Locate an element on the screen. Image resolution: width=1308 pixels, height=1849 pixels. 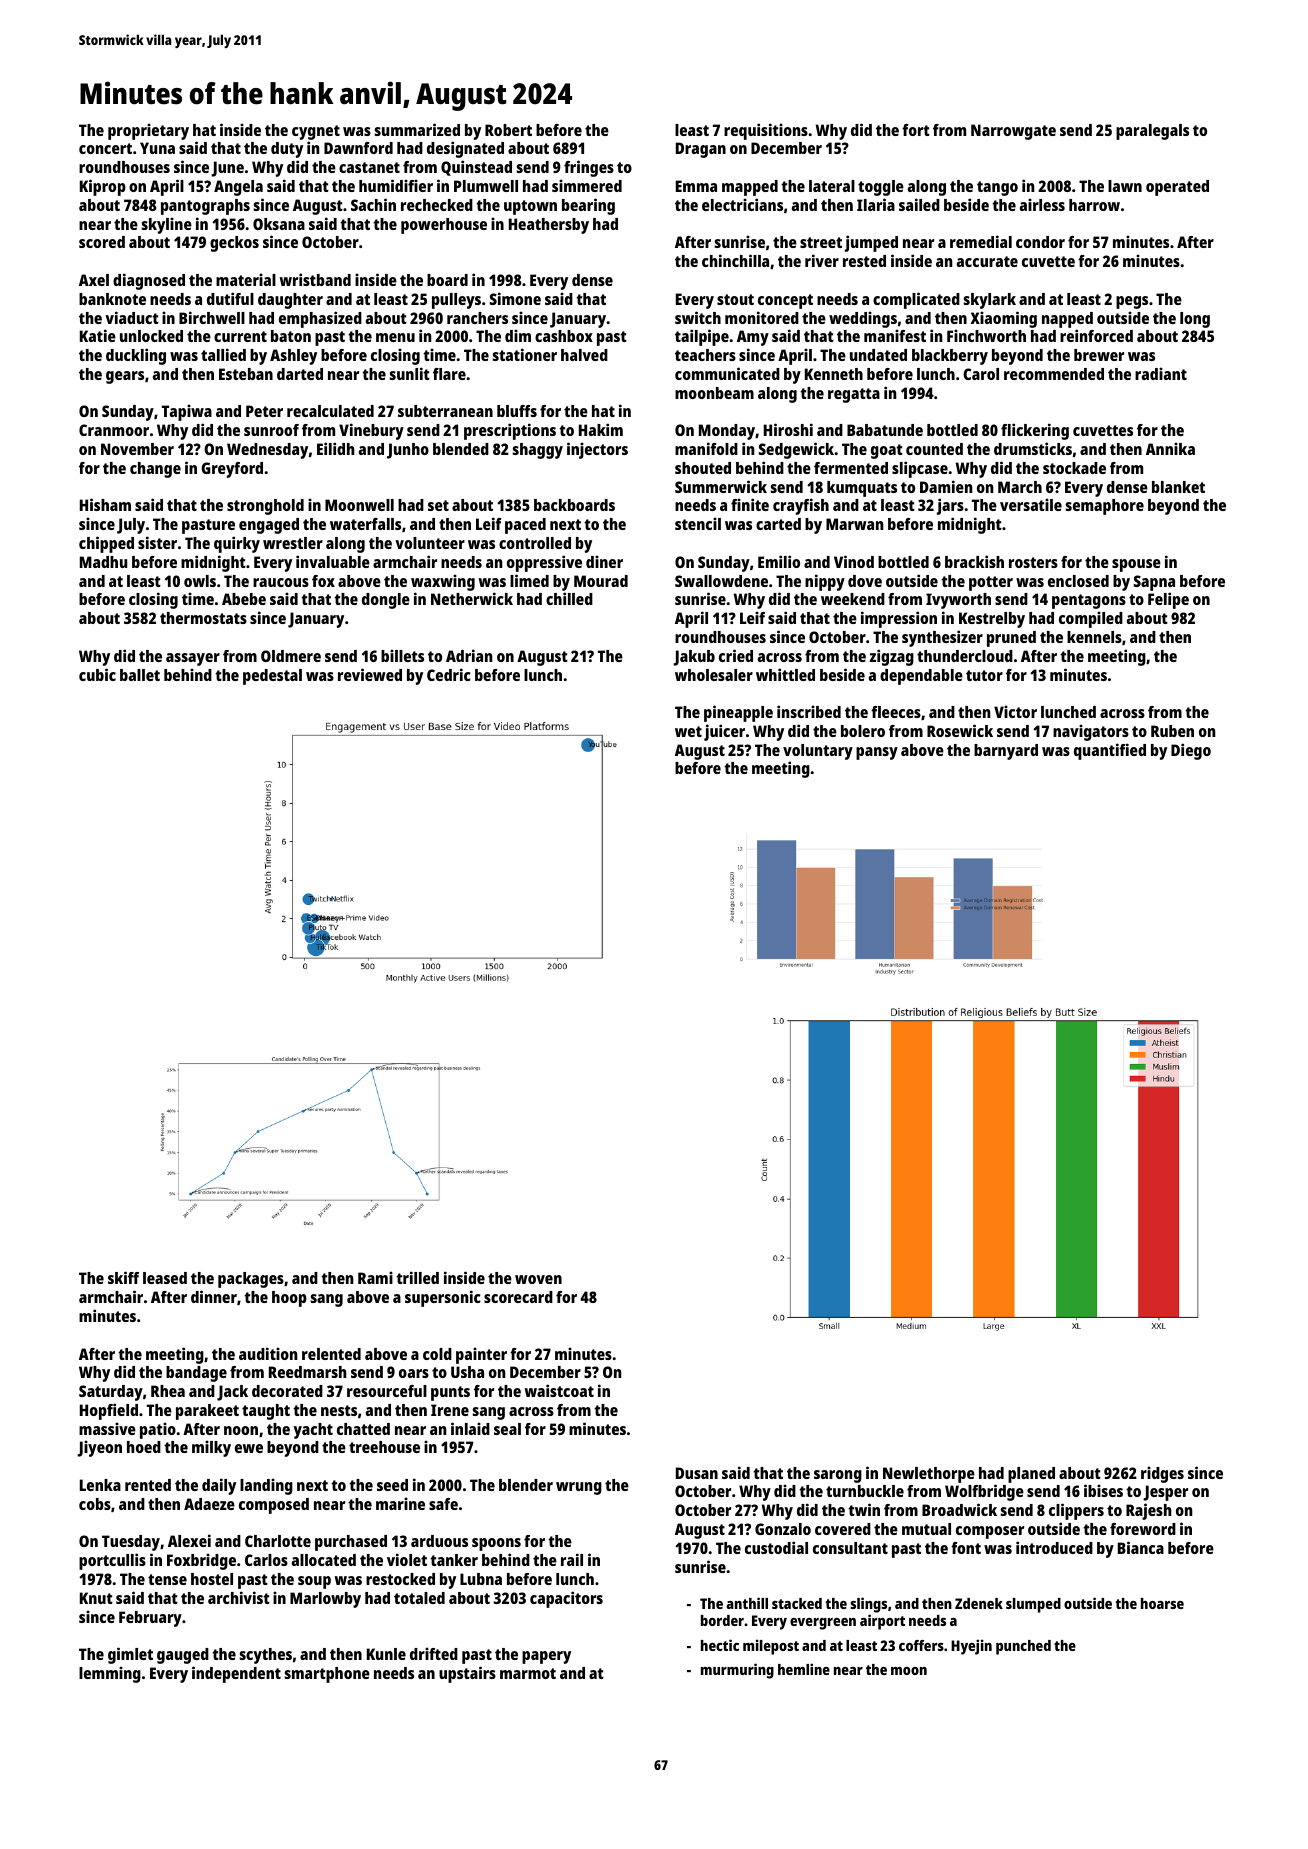
reviewed is located at coordinates (370, 674).
